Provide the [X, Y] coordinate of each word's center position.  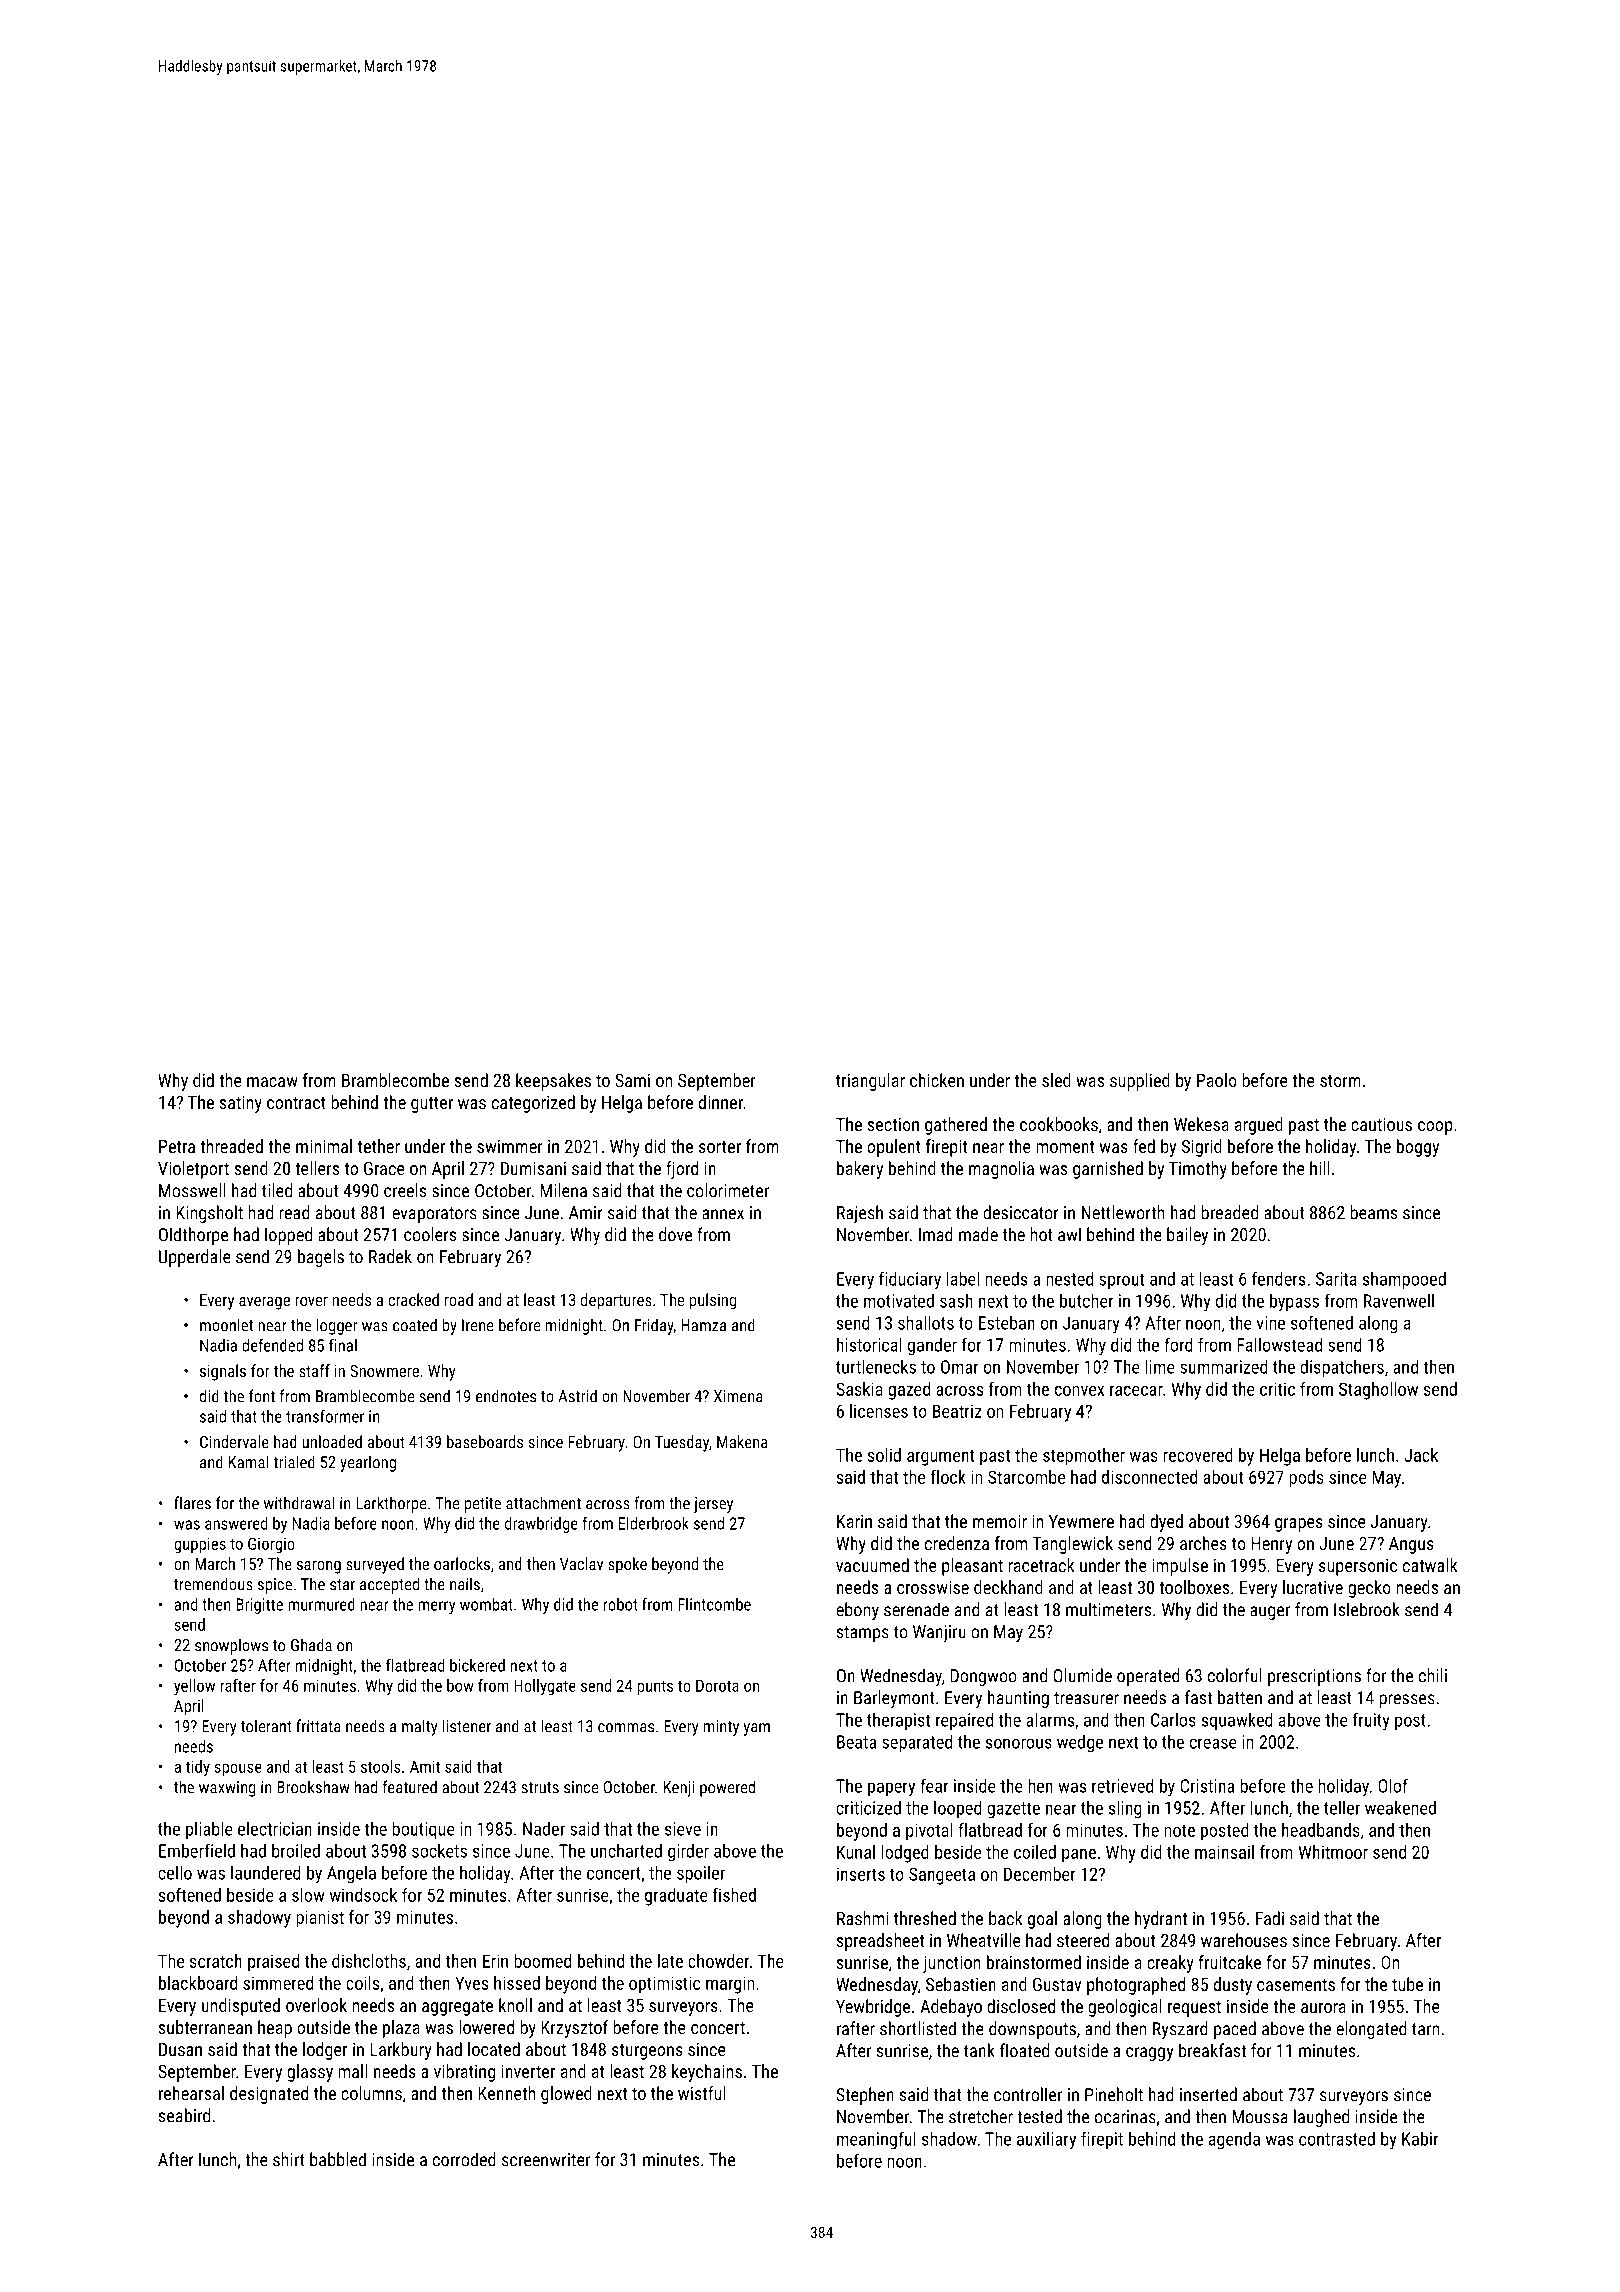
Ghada [311, 1645]
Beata [856, 1742]
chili [1433, 1675]
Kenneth [506, 2093]
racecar [1136, 1391]
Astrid [577, 1396]
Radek [390, 1256]
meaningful [876, 2140]
